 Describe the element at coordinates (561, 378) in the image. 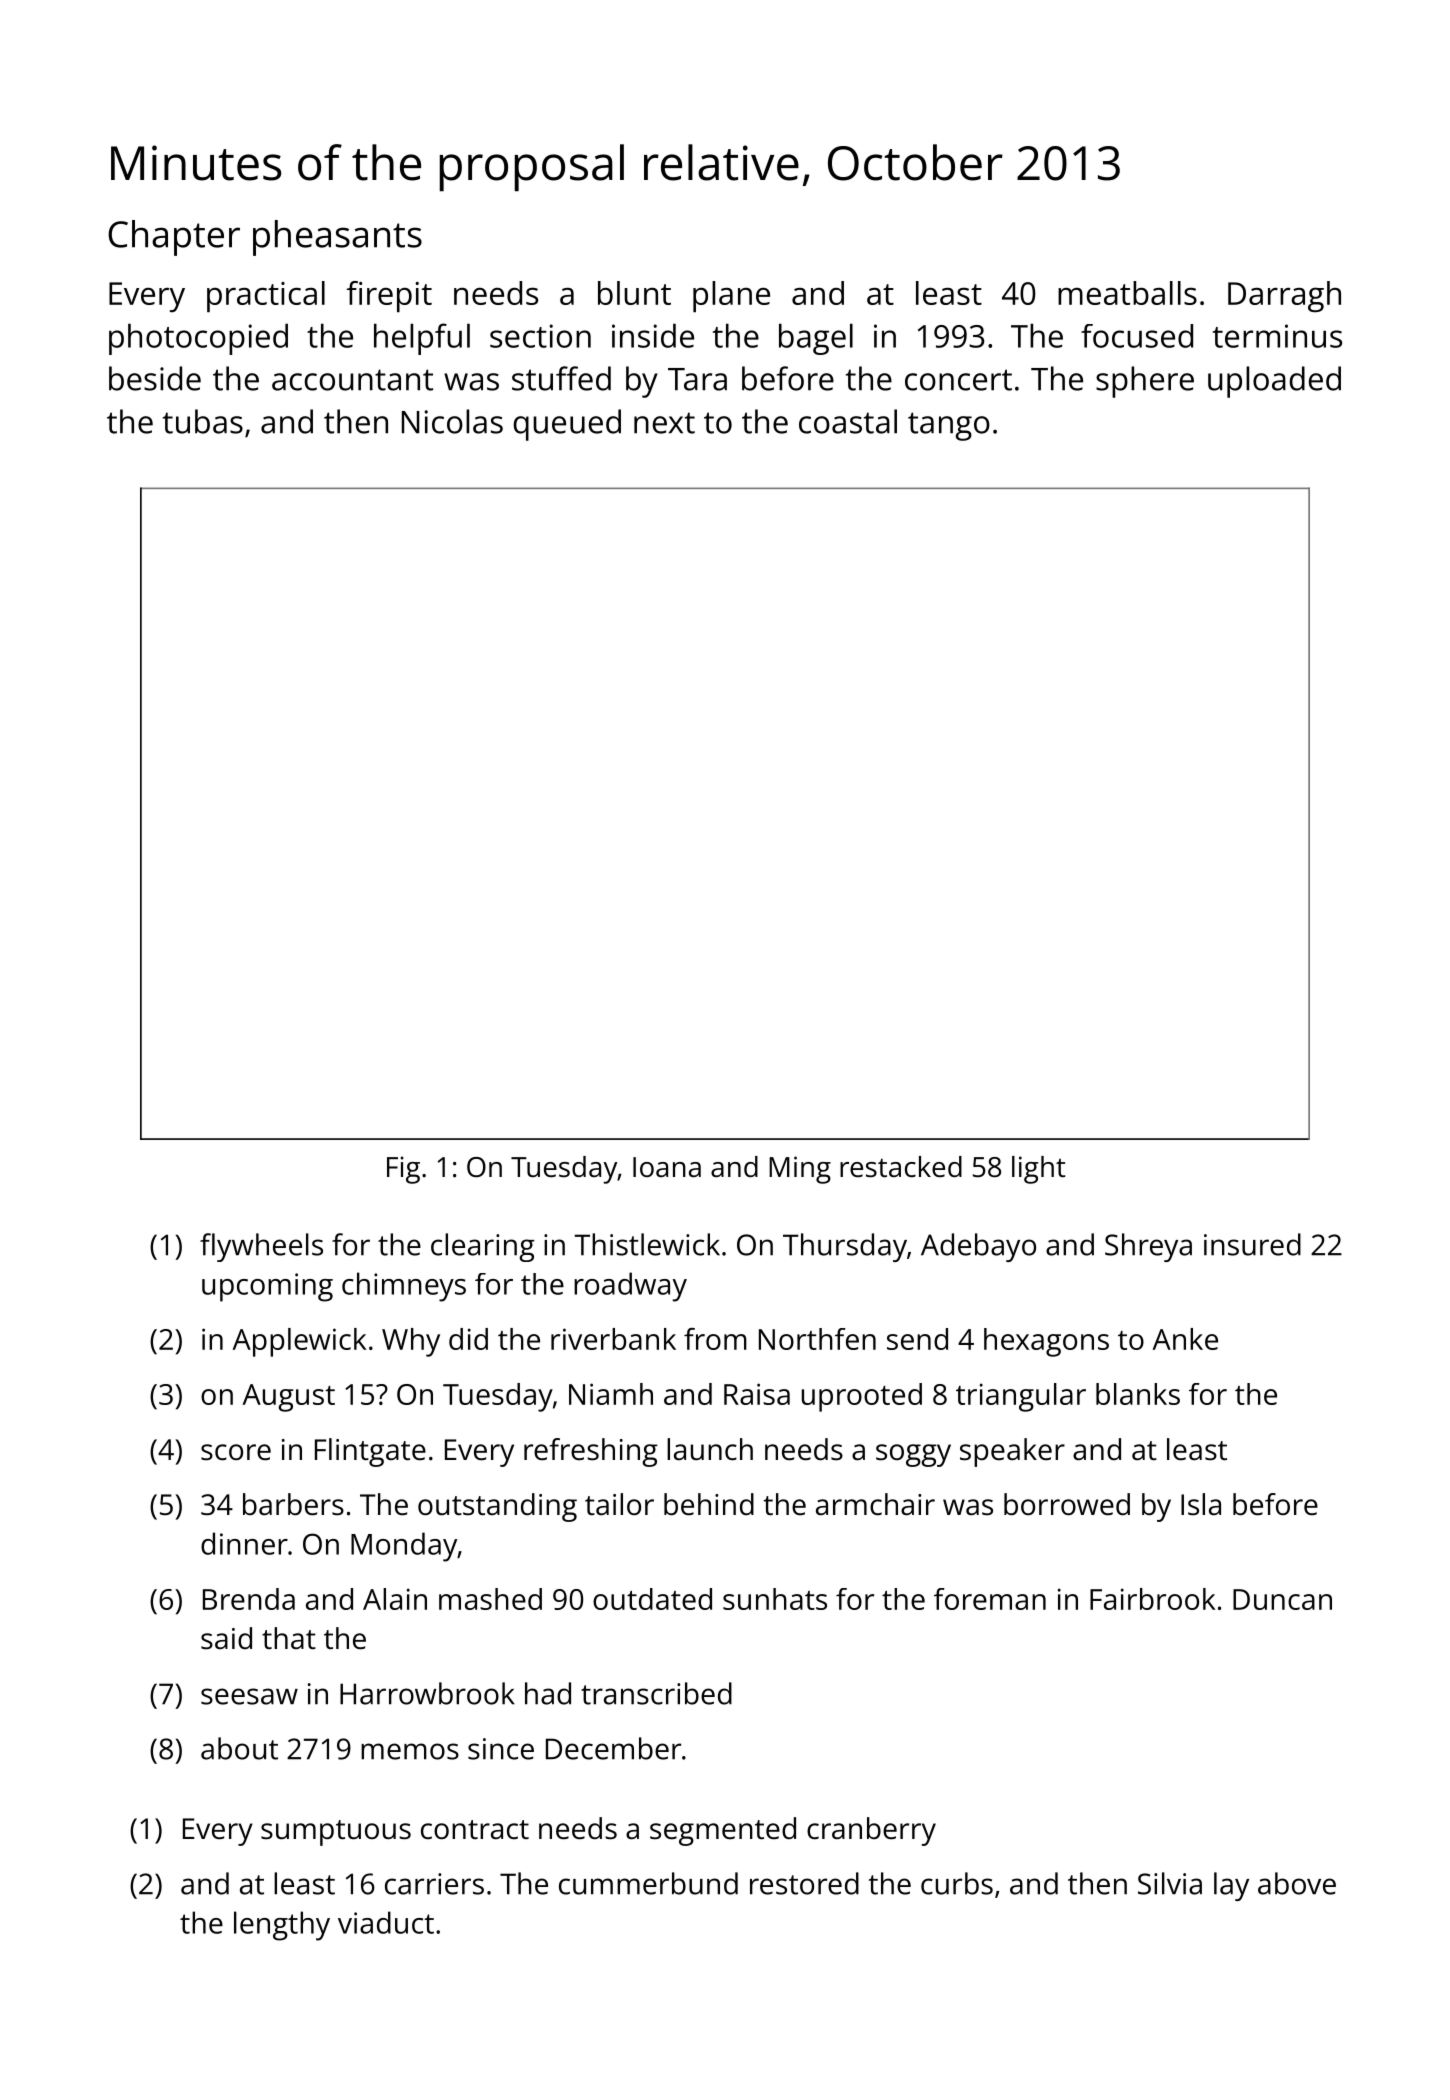

I see `stuffed` at that location.
